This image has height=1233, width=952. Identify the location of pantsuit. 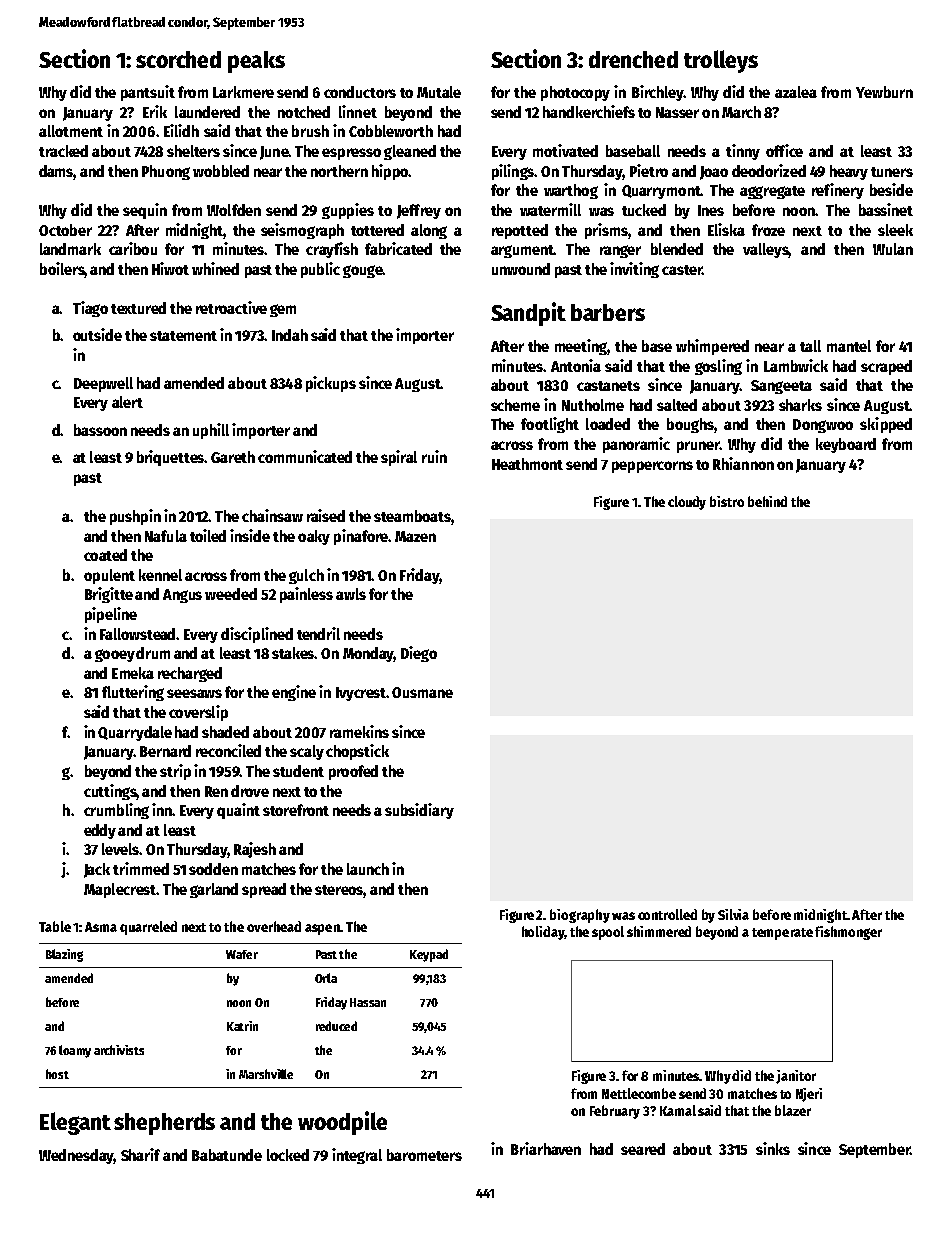
(148, 93).
